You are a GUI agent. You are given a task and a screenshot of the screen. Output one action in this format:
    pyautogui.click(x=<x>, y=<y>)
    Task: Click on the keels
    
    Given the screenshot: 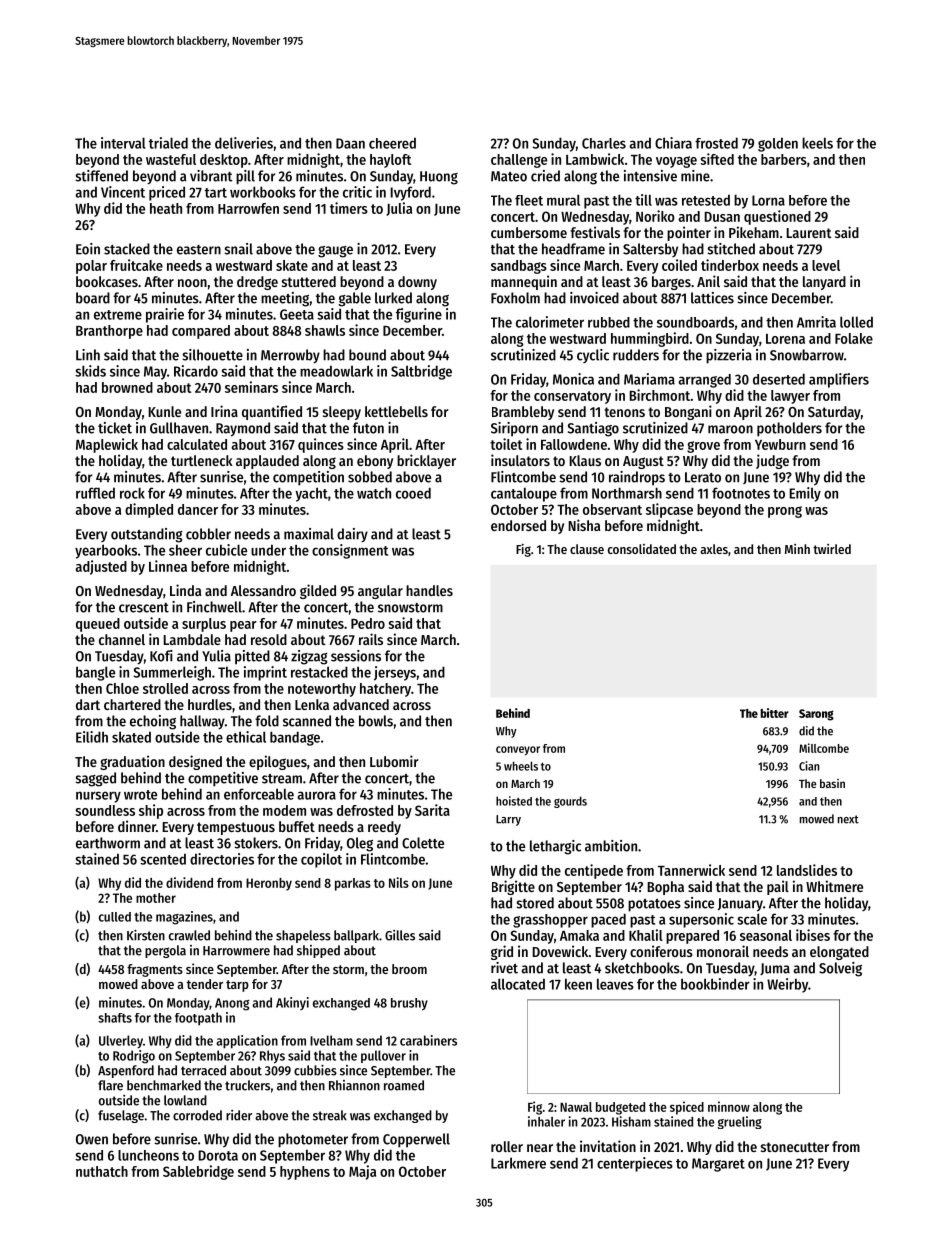 What is the action you would take?
    pyautogui.click(x=817, y=143)
